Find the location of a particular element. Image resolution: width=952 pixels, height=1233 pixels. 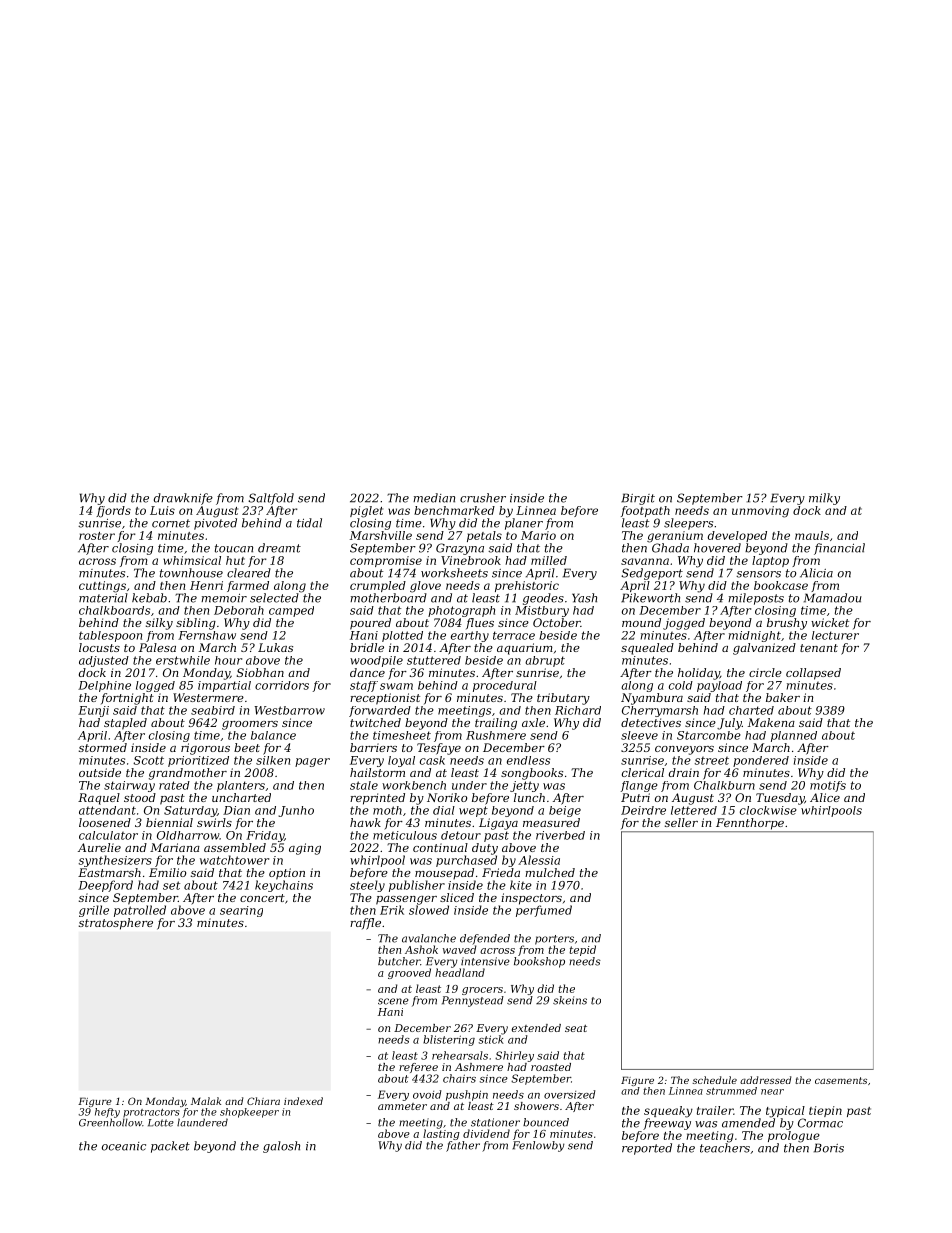

milky is located at coordinates (824, 499).
